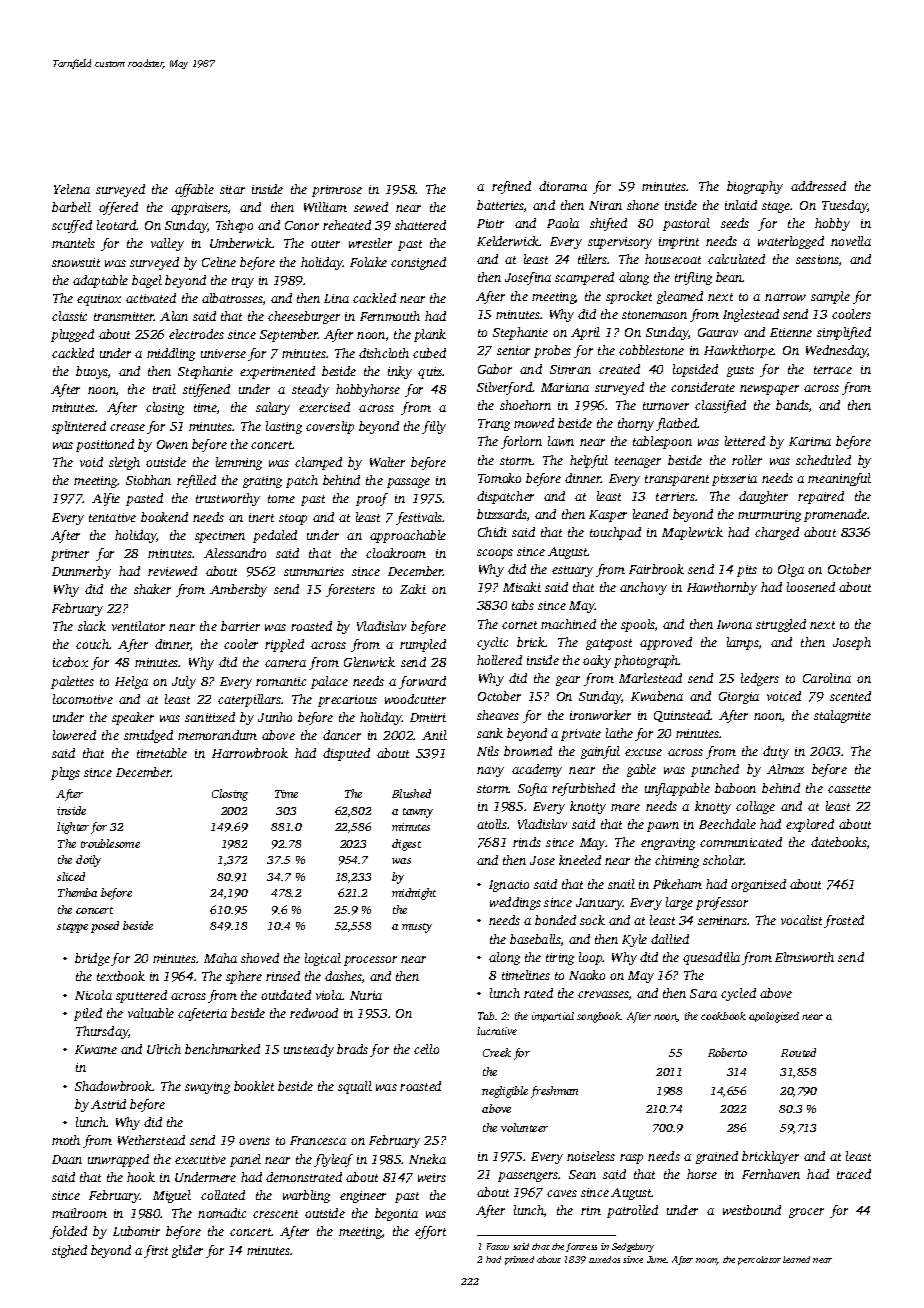  I want to click on cheeseburger, so click(304, 317).
